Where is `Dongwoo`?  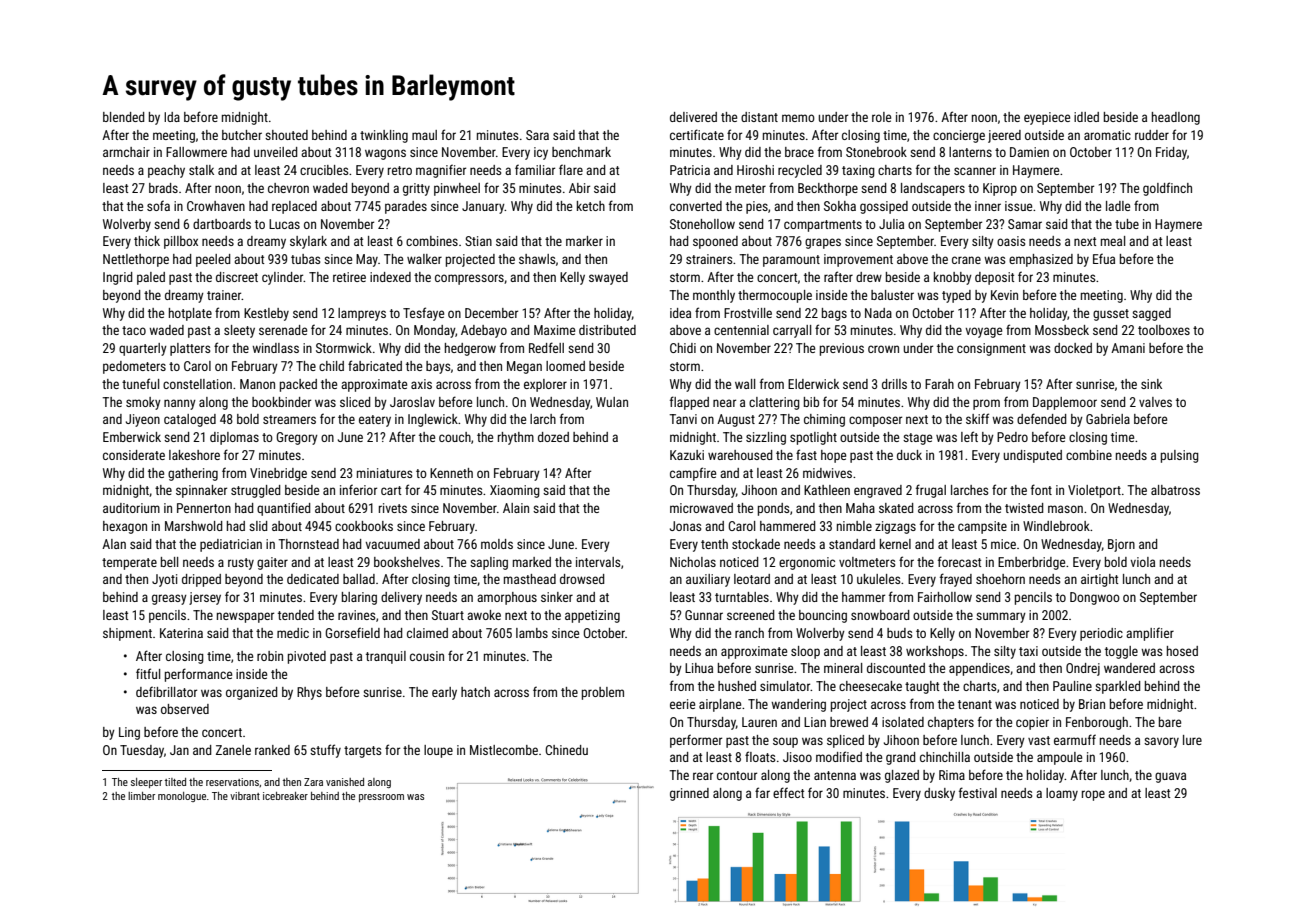
Dongwoo is located at coordinates (1095, 598).
